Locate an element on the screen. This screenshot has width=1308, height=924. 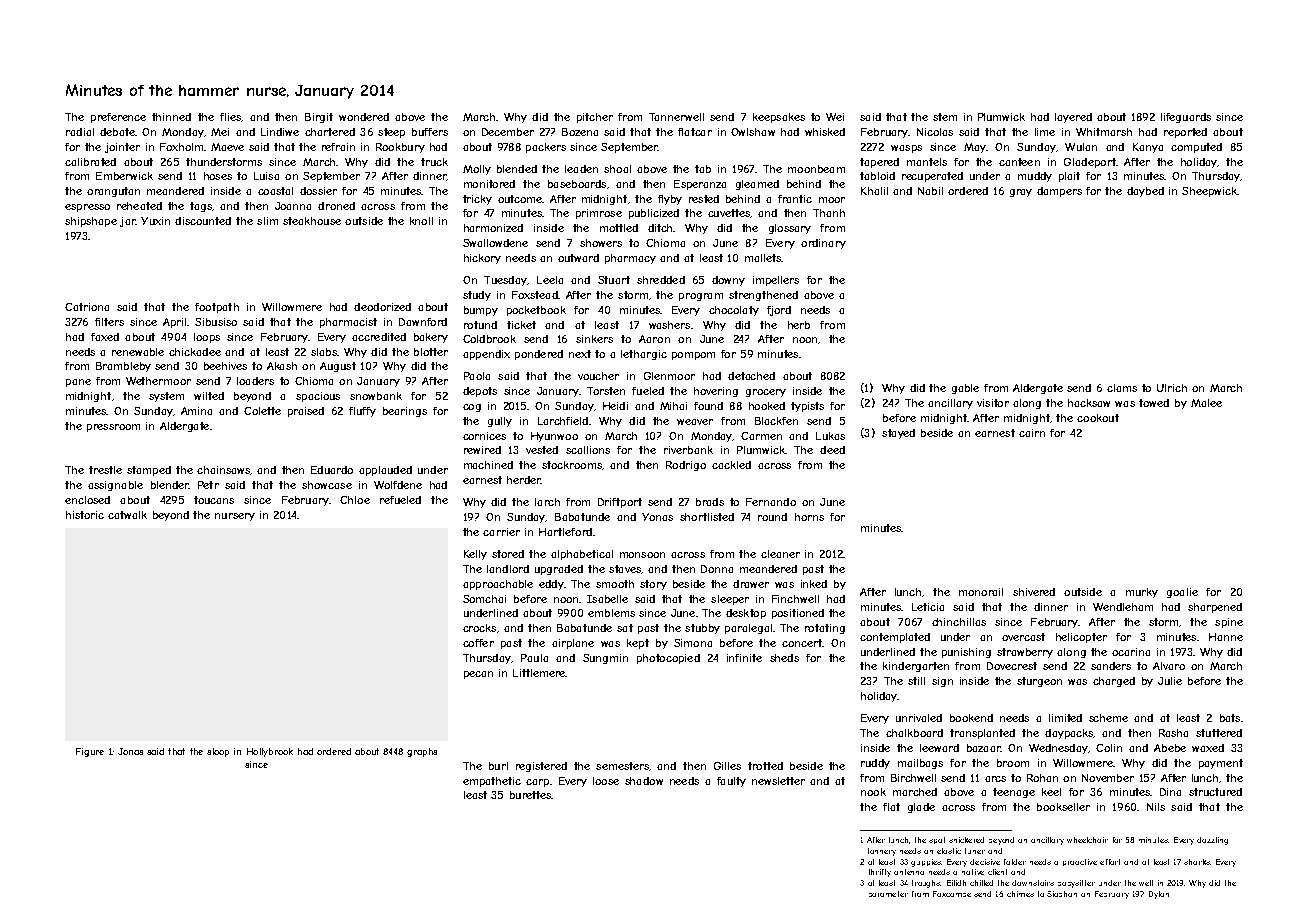
Figure is located at coordinates (90, 752).
